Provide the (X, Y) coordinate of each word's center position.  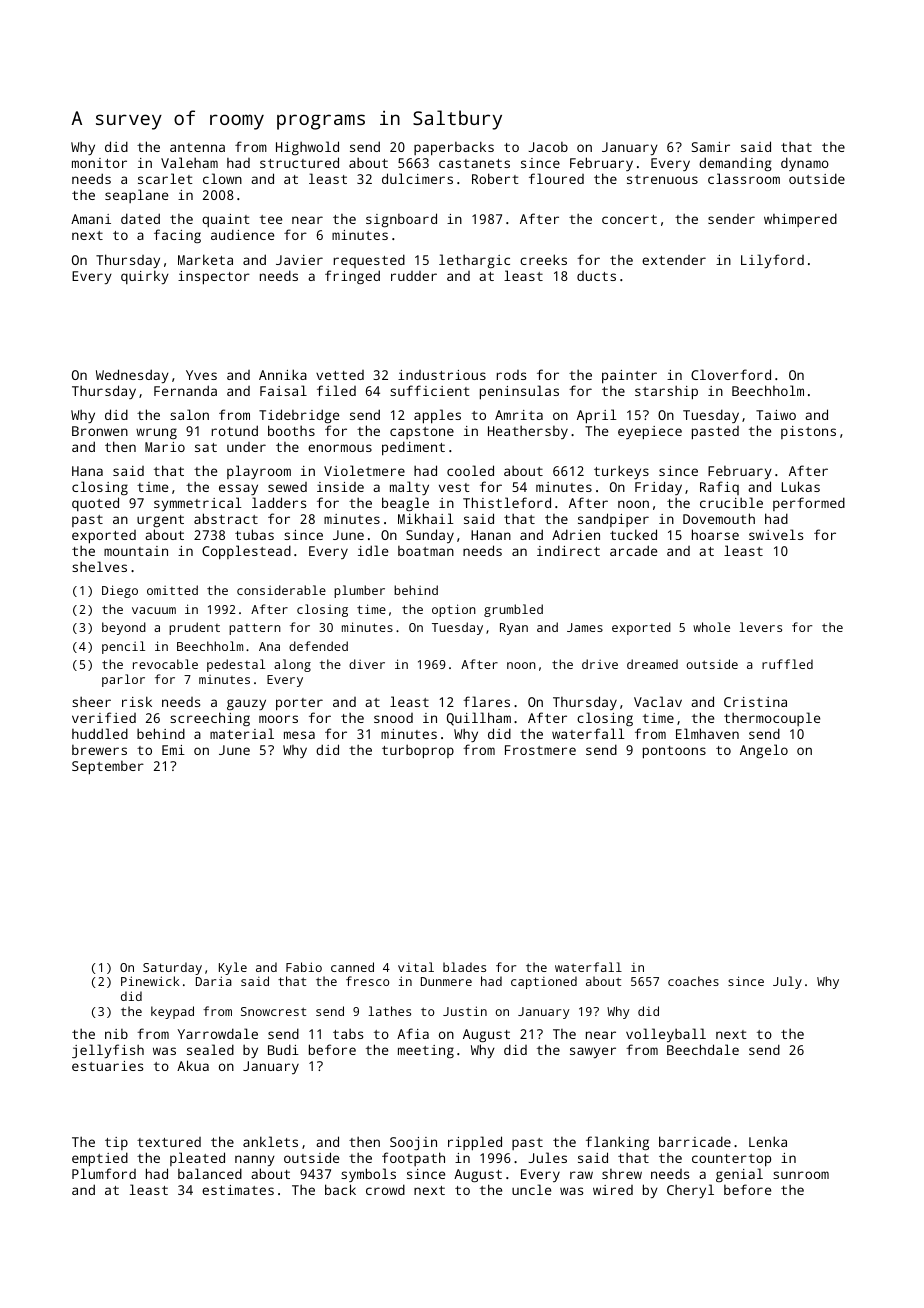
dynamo (805, 164)
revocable (165, 664)
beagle (405, 504)
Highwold (307, 148)
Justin (465, 1011)
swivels (776, 534)
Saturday (172, 968)
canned (352, 967)
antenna (197, 147)
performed (809, 504)
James (585, 627)
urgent (160, 521)
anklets (270, 1141)
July (787, 982)
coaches (693, 981)
